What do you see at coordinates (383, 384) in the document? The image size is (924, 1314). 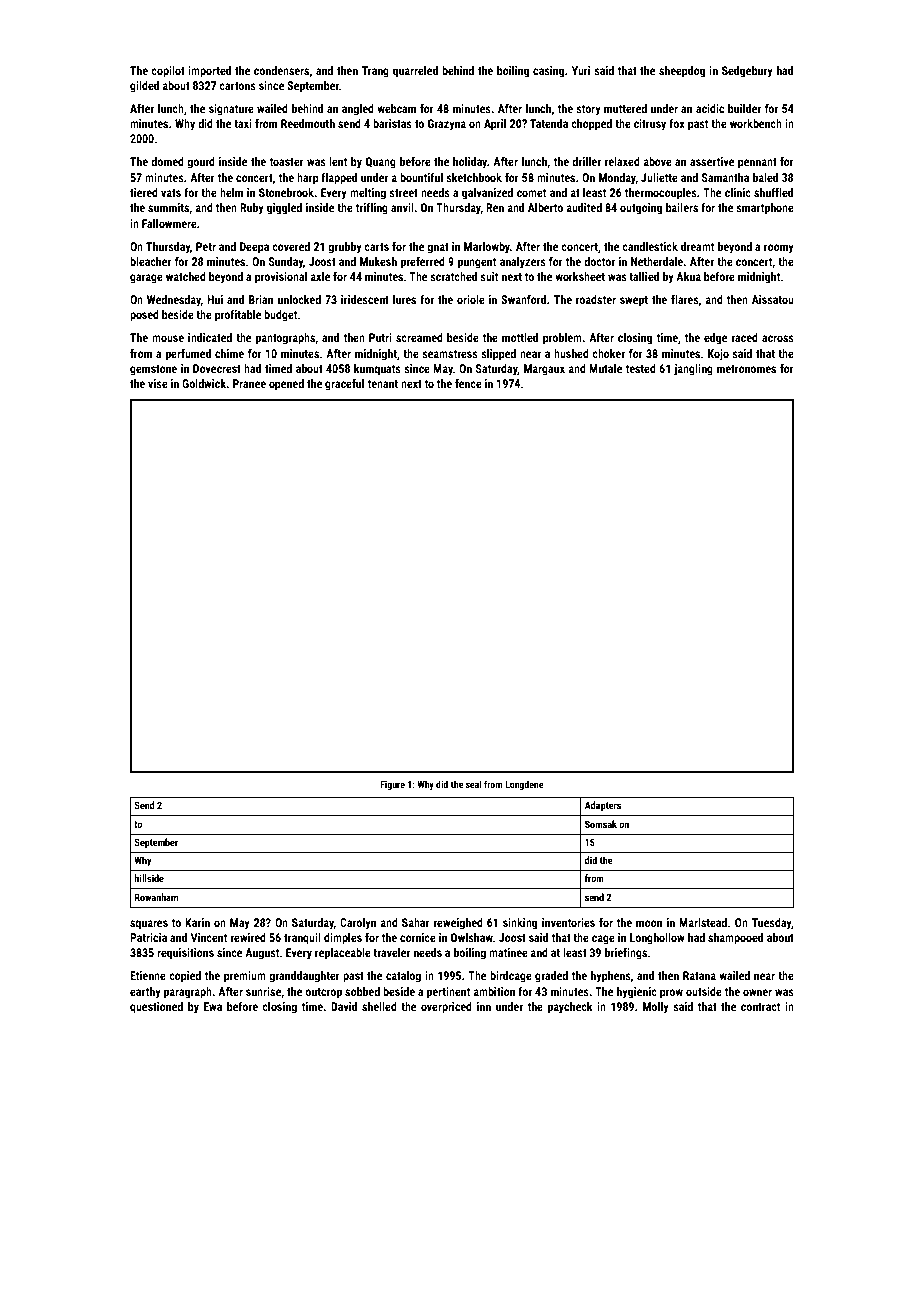 I see `tenant` at bounding box center [383, 384].
